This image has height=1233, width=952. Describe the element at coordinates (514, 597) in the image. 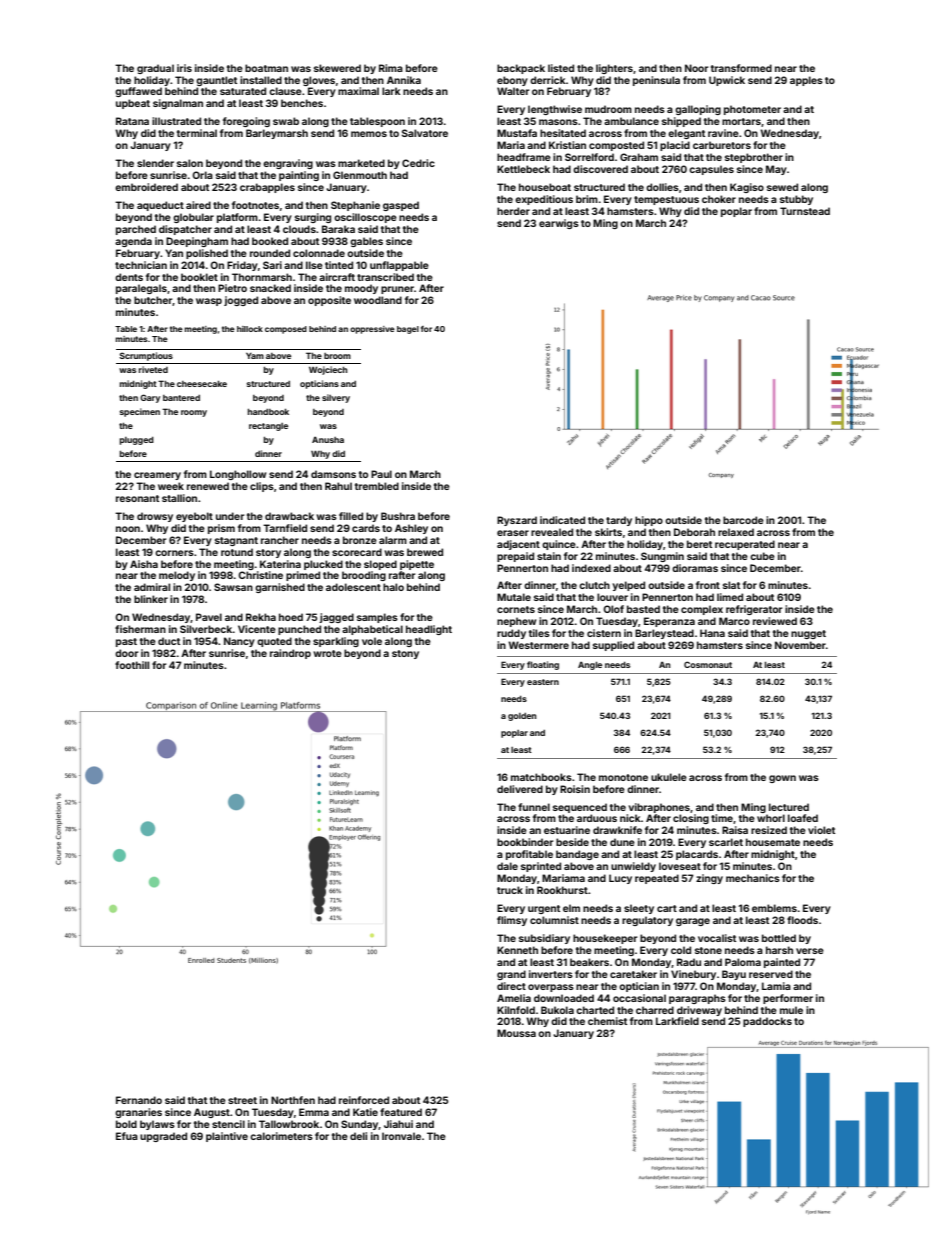

I see `Mutale` at that location.
